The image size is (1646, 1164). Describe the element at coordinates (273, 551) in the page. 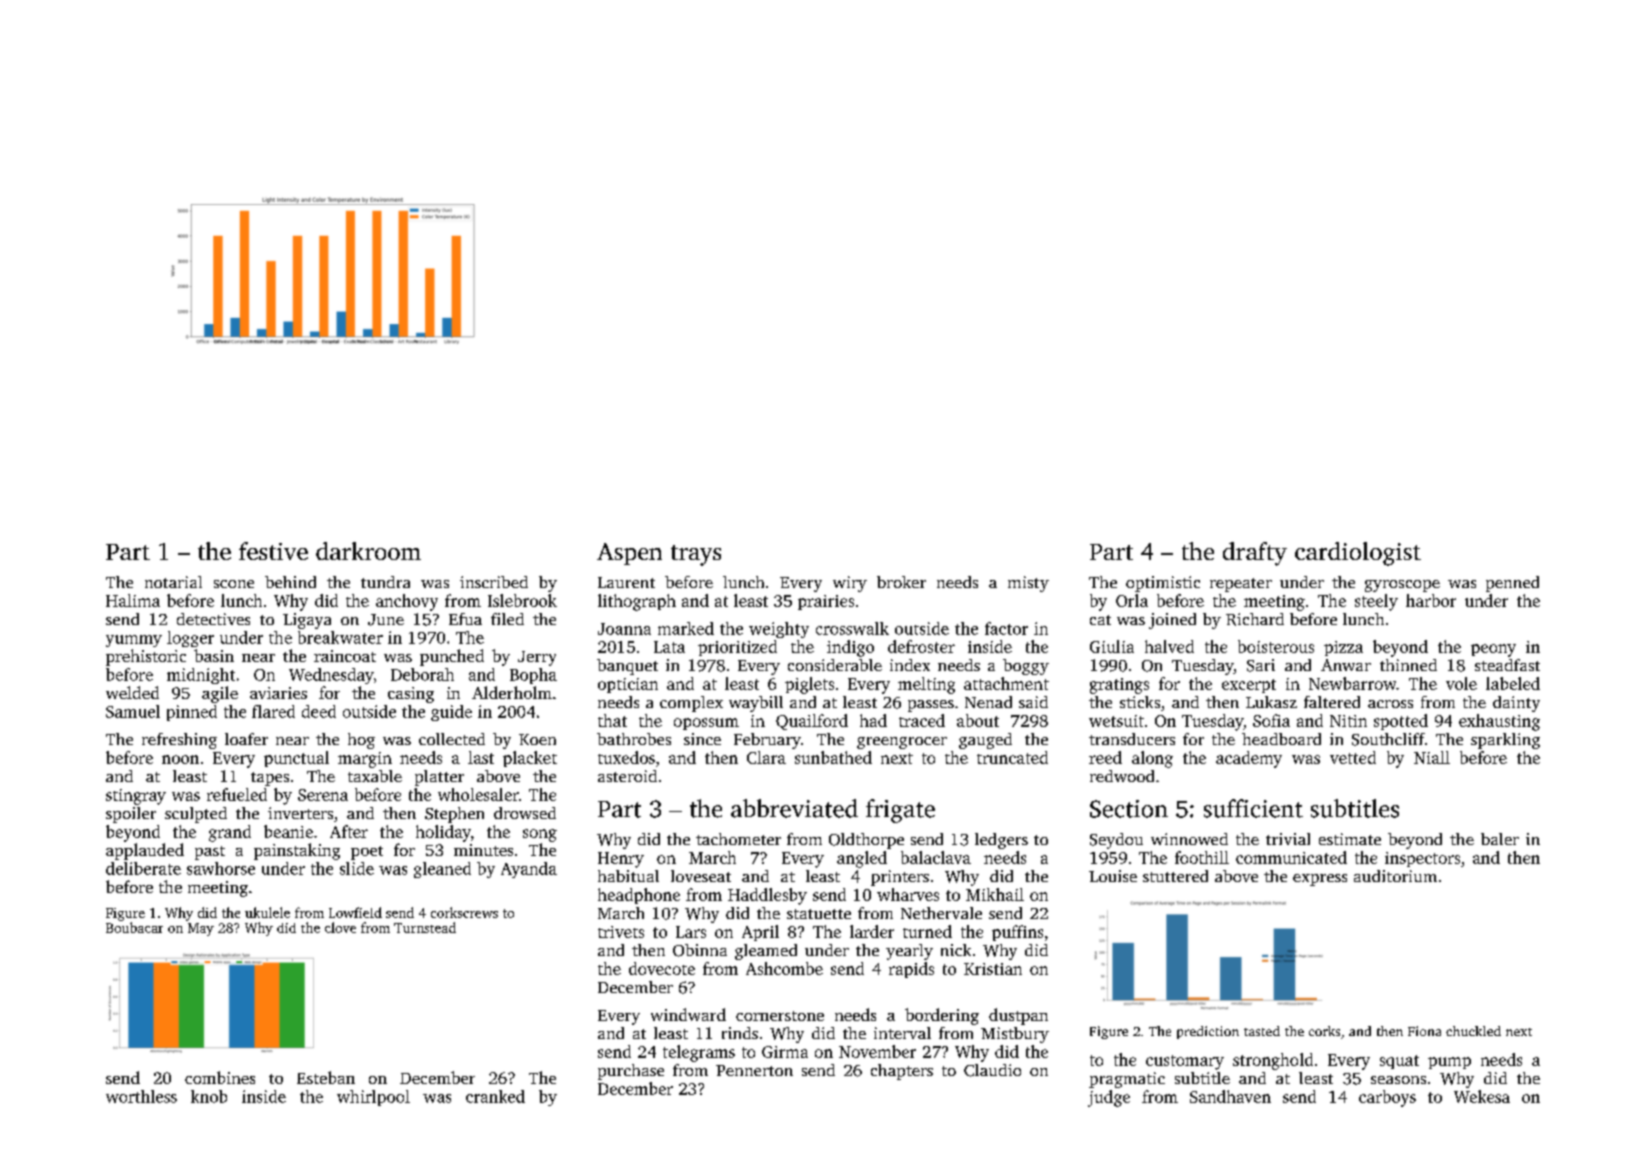

I see `festive` at that location.
